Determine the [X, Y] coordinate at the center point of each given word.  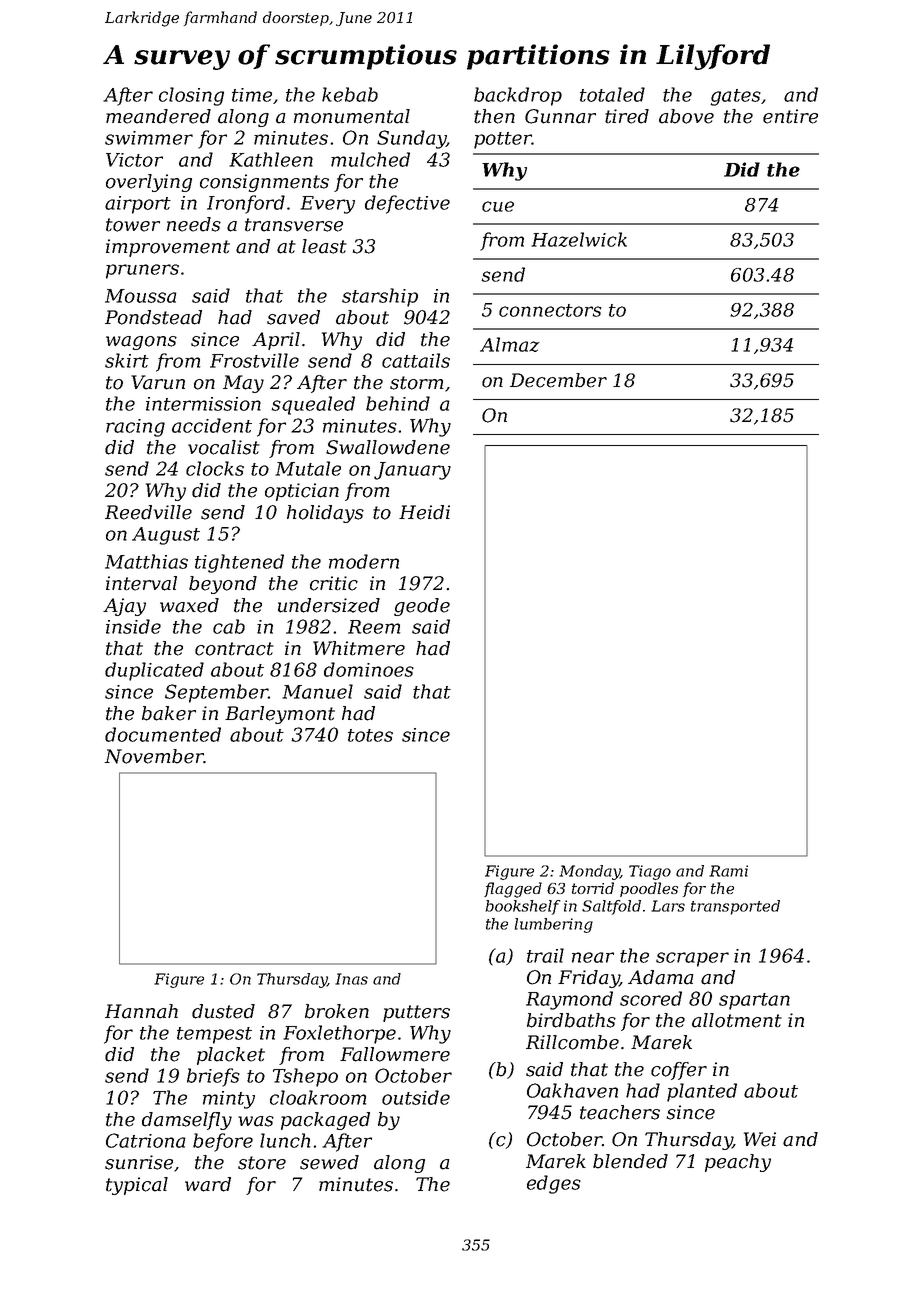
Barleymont [280, 715]
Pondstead [153, 317]
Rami [728, 871]
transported [735, 907]
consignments [264, 183]
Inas [351, 979]
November [154, 756]
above [686, 116]
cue [498, 206]
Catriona [146, 1140]
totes [370, 735]
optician [302, 492]
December [558, 380]
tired [627, 116]
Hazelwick [579, 239]
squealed [313, 405]
